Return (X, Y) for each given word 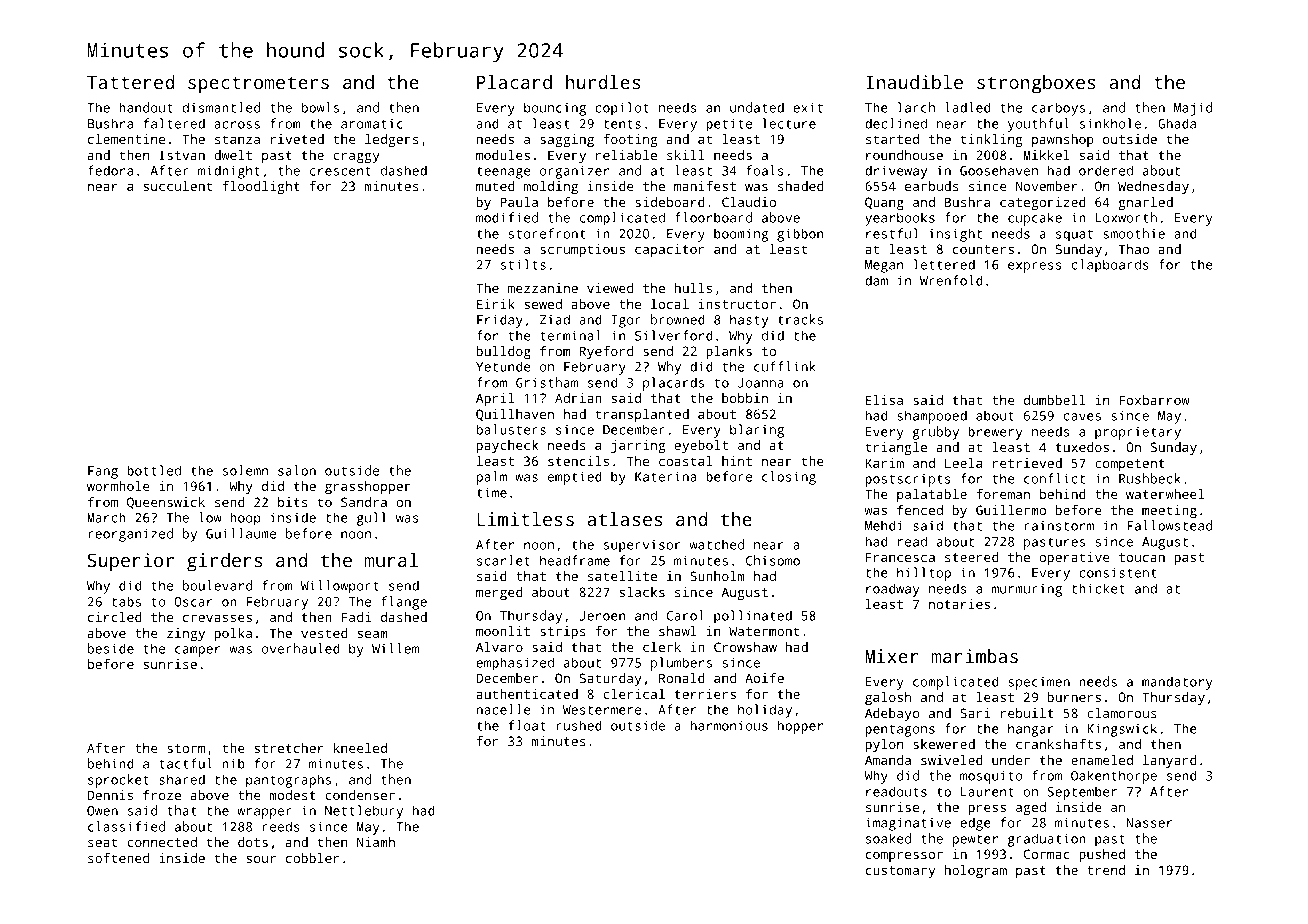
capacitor (669, 250)
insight (955, 235)
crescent (340, 171)
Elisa (884, 400)
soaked (888, 838)
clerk (662, 647)
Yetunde (503, 366)
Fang (103, 472)
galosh (888, 698)
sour (261, 859)
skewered (944, 744)
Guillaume (241, 533)
